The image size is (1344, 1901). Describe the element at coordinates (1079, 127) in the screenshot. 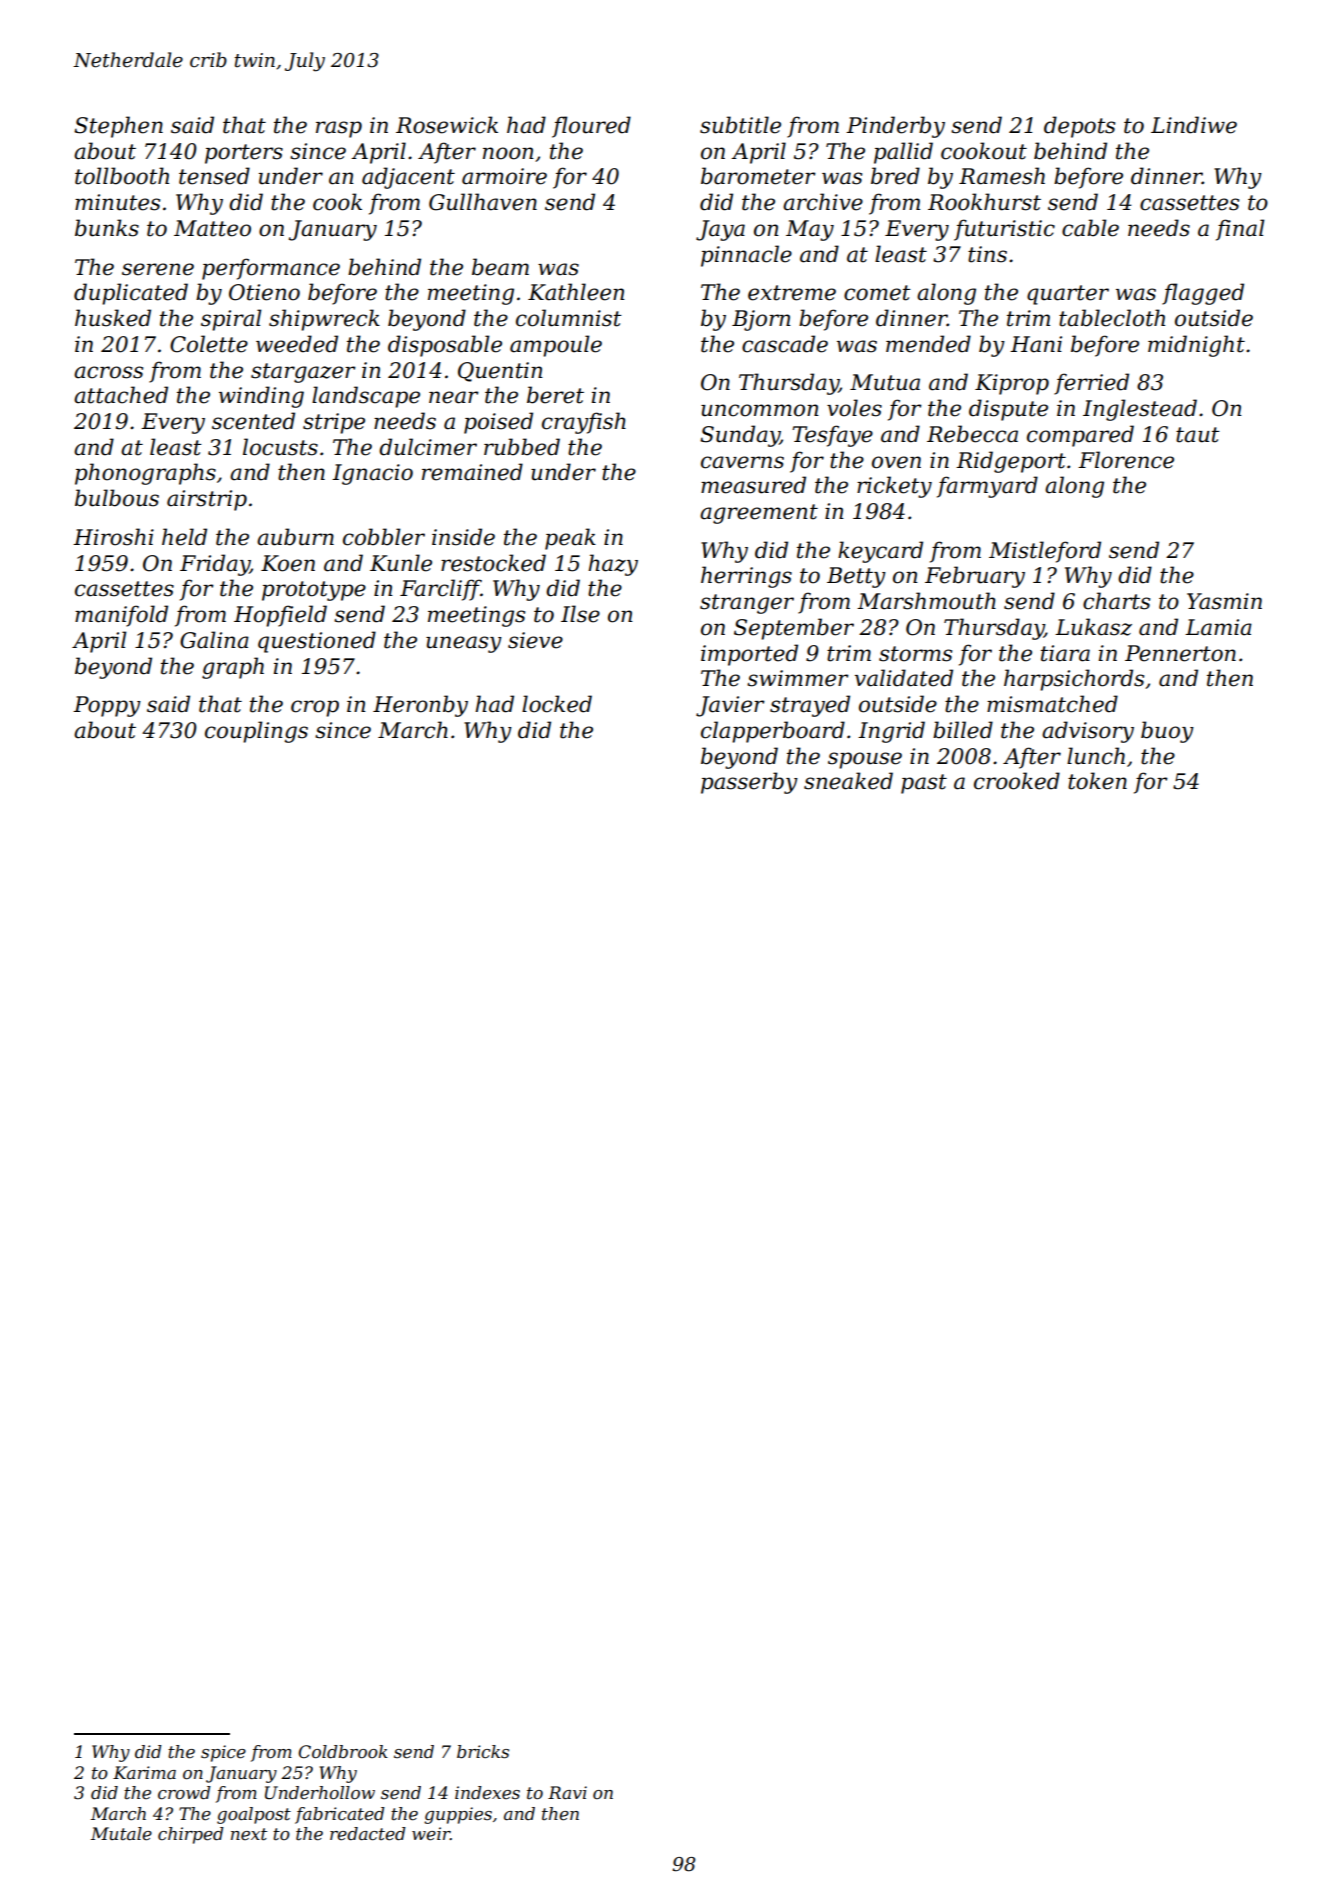

I see `depots` at that location.
